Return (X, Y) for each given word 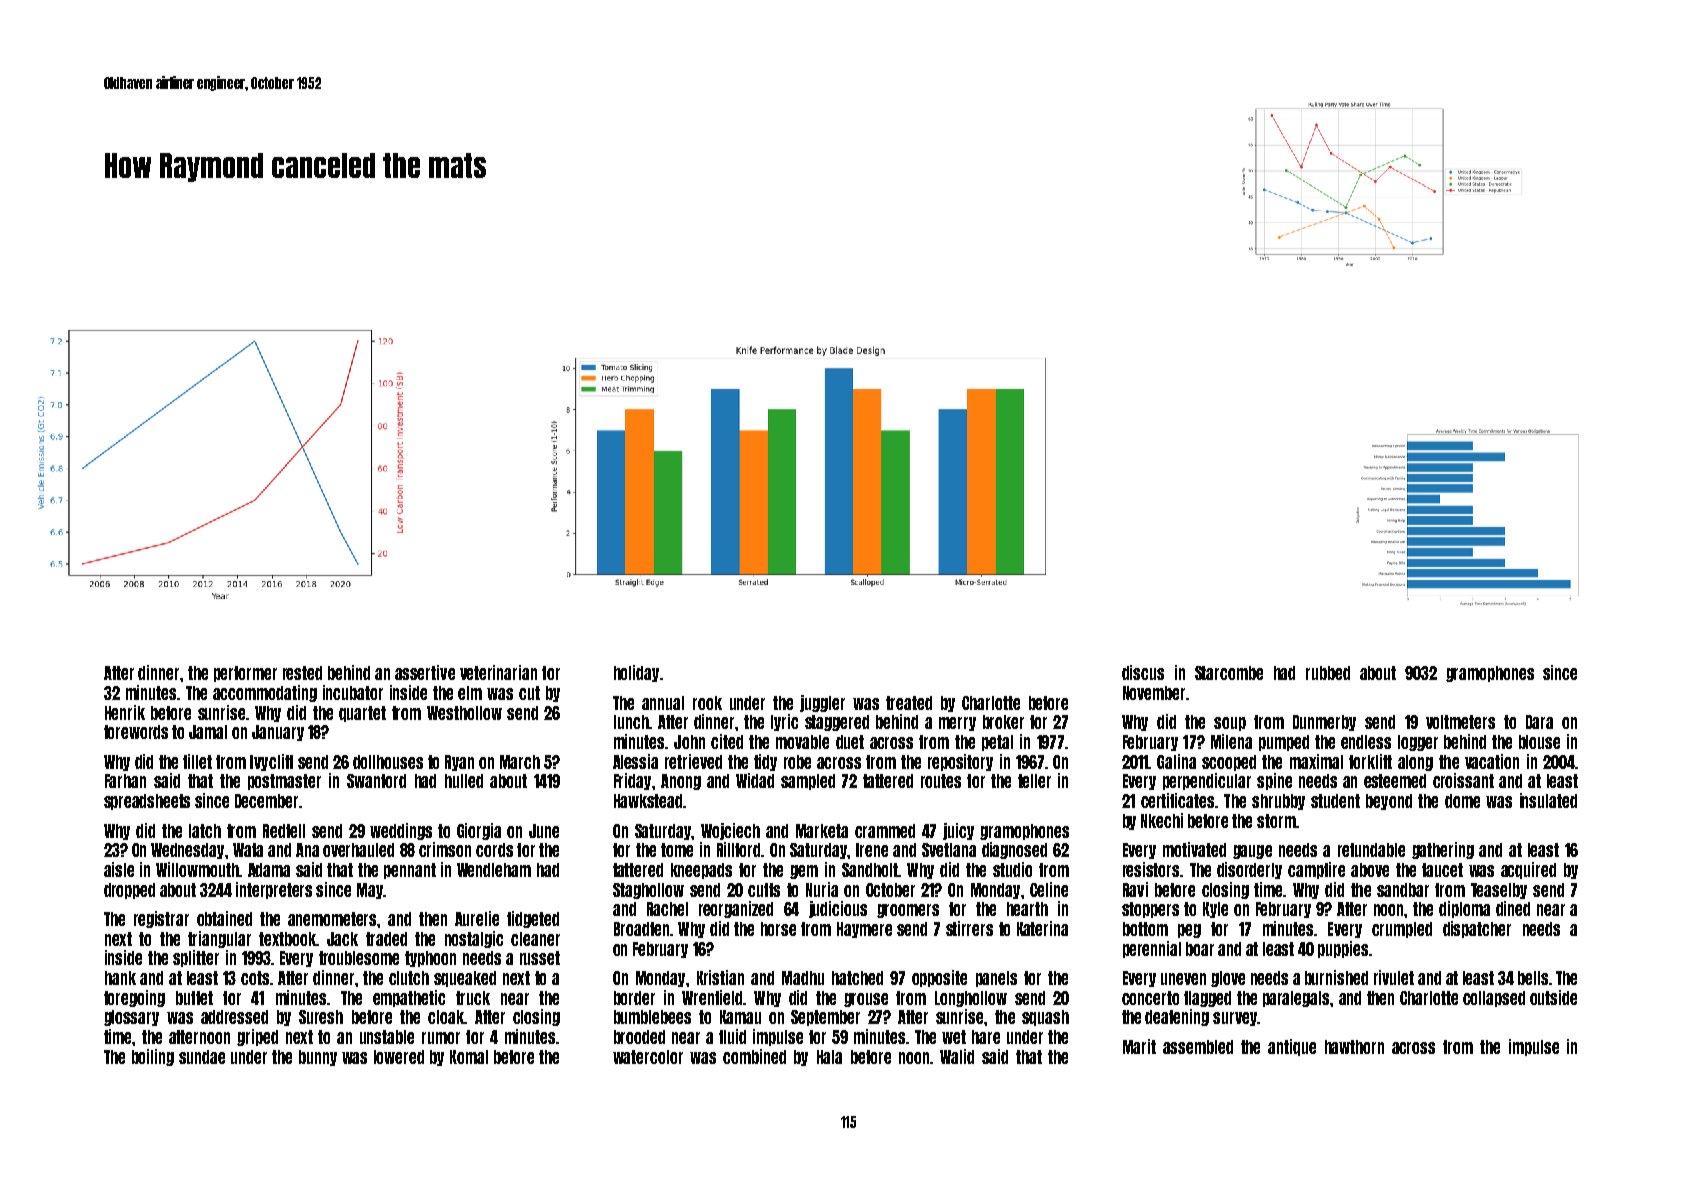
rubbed (1328, 673)
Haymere (864, 930)
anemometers (333, 919)
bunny (318, 1058)
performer (245, 674)
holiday (636, 673)
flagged (1207, 999)
